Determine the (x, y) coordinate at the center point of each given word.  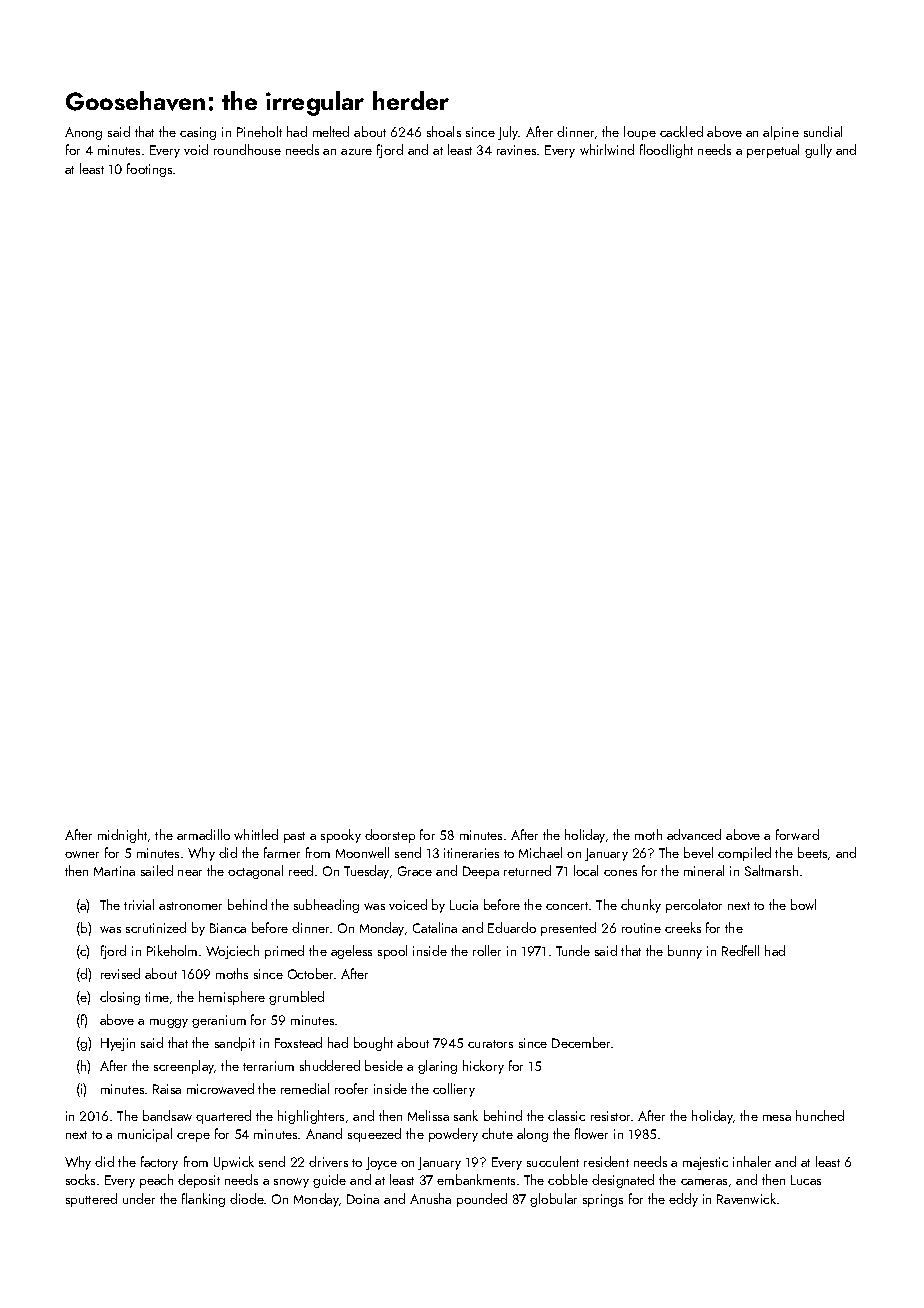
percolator (694, 906)
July (508, 133)
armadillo (203, 834)
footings (149, 170)
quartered (223, 1117)
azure (356, 152)
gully (818, 151)
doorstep (390, 836)
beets (812, 852)
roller (487, 950)
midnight (122, 836)
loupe (640, 133)
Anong (83, 133)
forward (797, 834)
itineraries (471, 853)
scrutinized (156, 927)
